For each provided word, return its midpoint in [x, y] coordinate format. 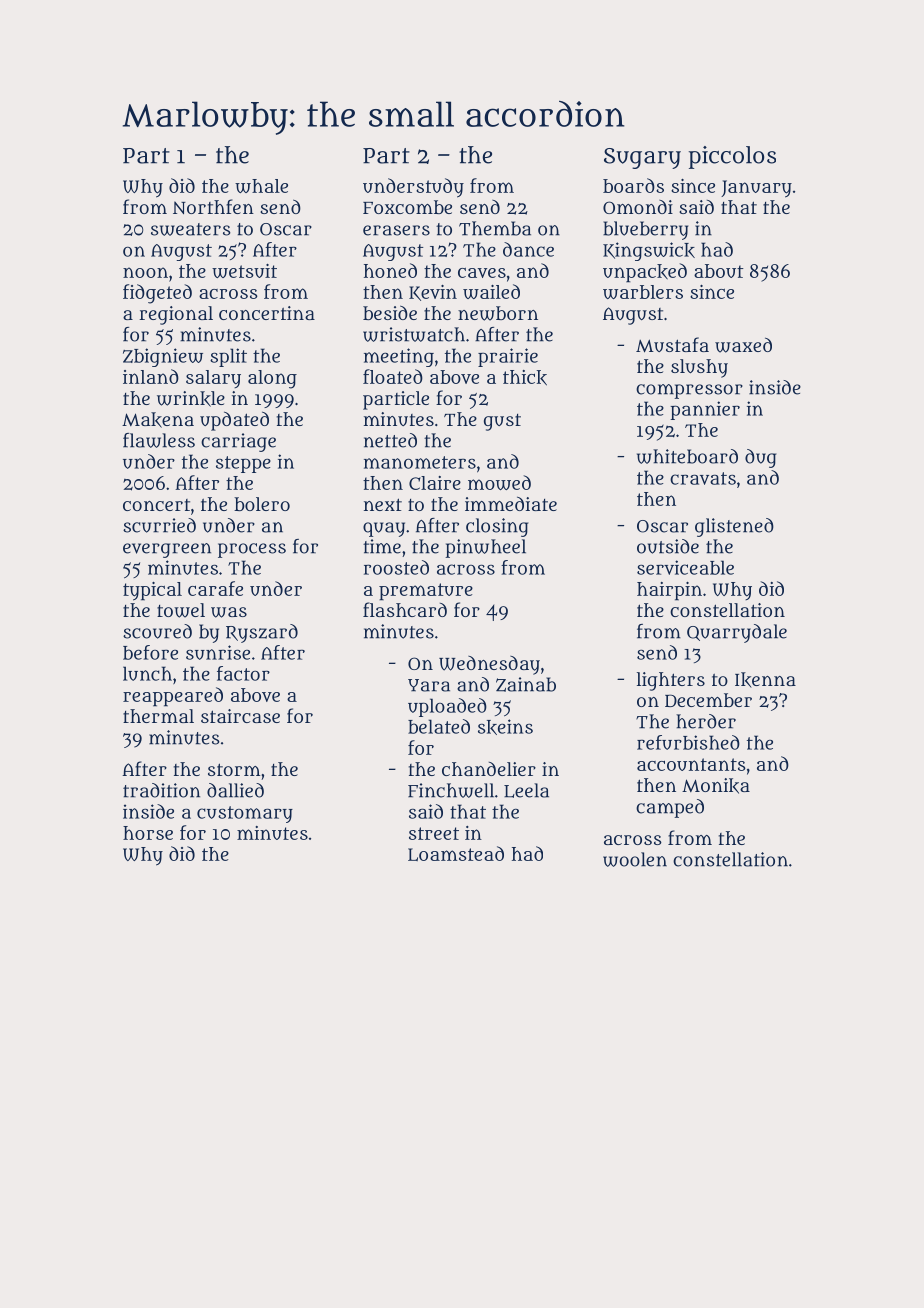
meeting [399, 357]
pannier [705, 410]
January [756, 189]
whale [261, 186]
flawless [159, 440]
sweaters [191, 229]
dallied [235, 790]
